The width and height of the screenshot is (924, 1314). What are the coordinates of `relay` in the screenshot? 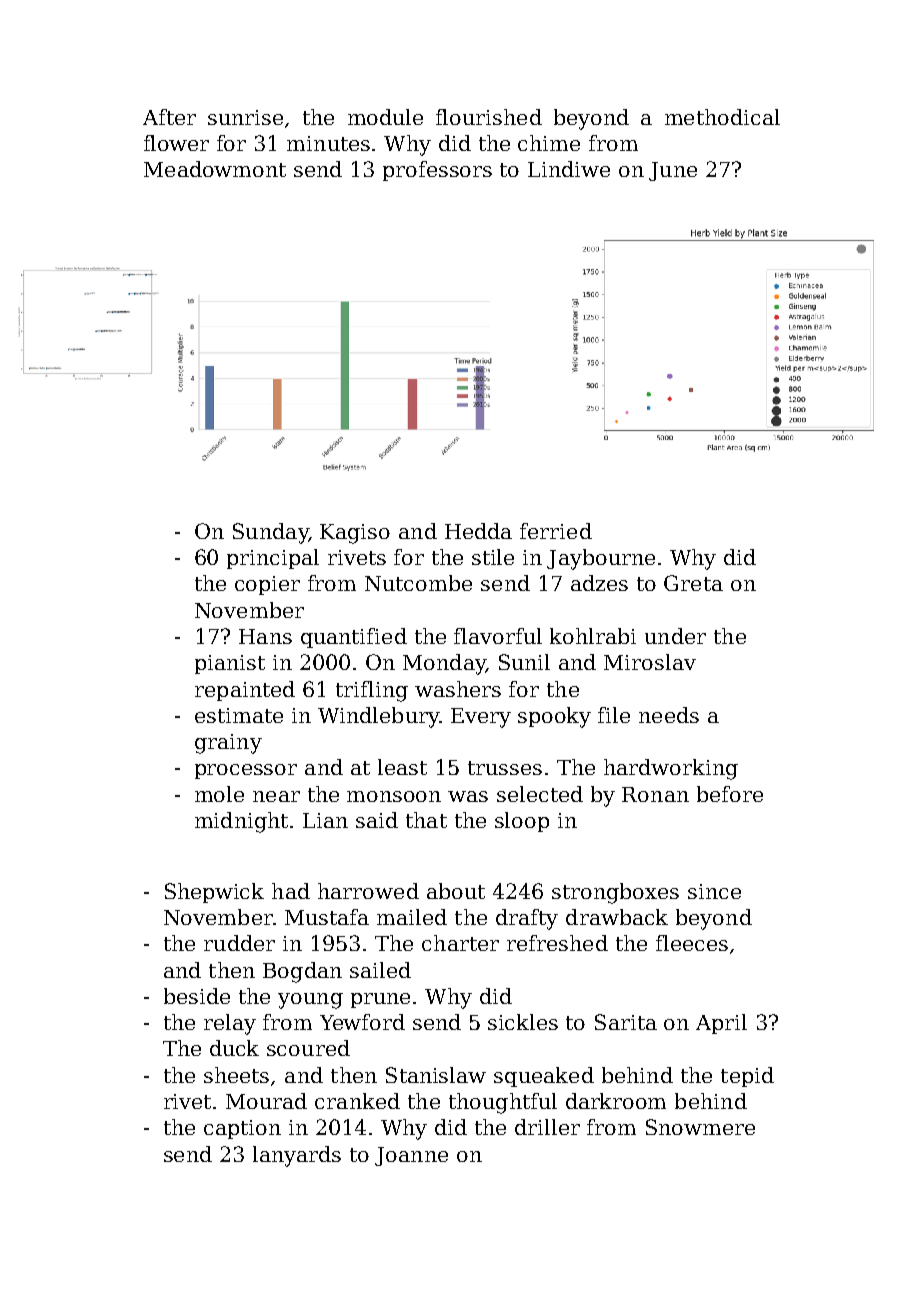 It's located at (230, 1024).
